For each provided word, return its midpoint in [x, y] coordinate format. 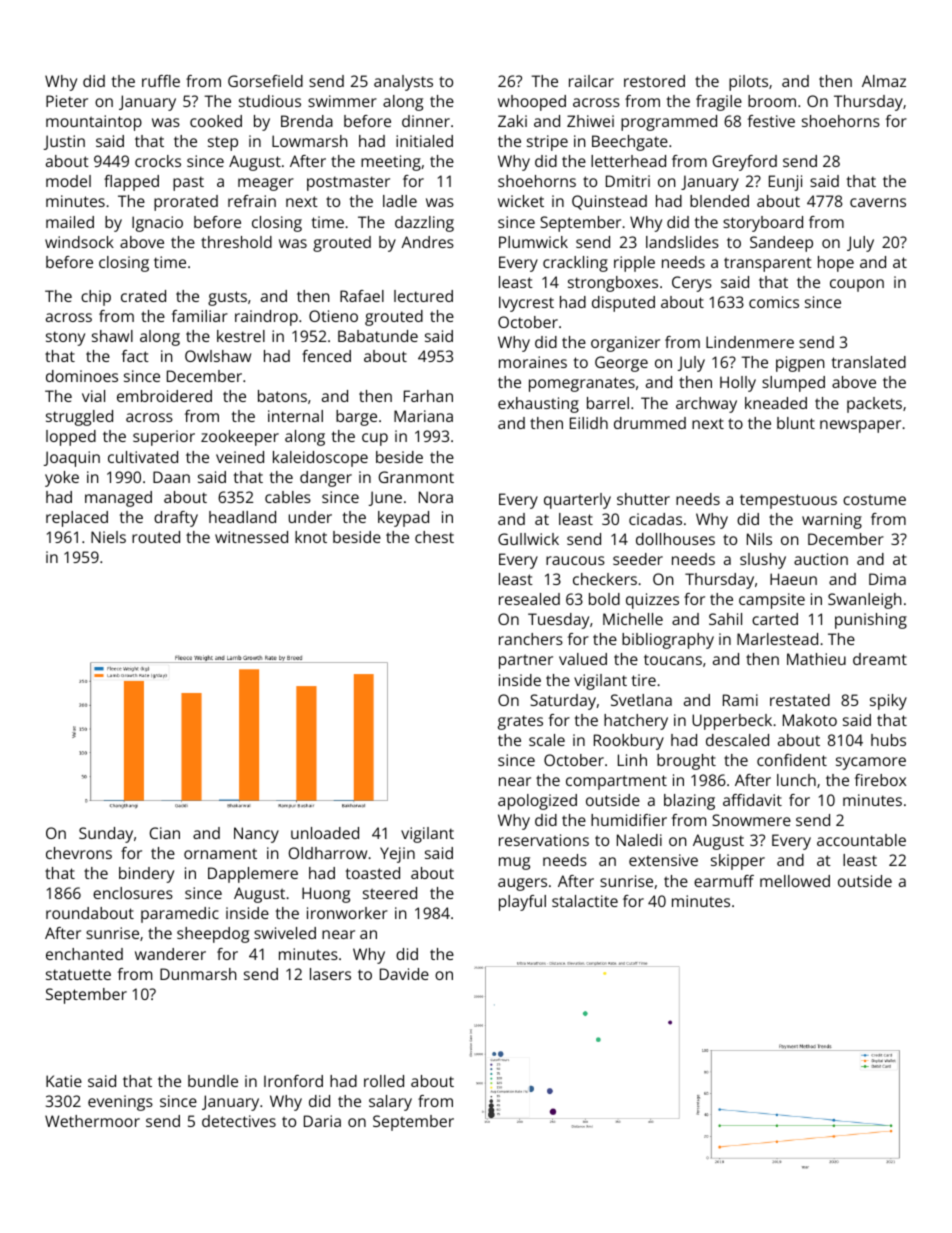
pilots [748, 83]
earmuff [724, 881]
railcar [591, 81]
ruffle [161, 81]
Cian [165, 833]
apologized [537, 802]
